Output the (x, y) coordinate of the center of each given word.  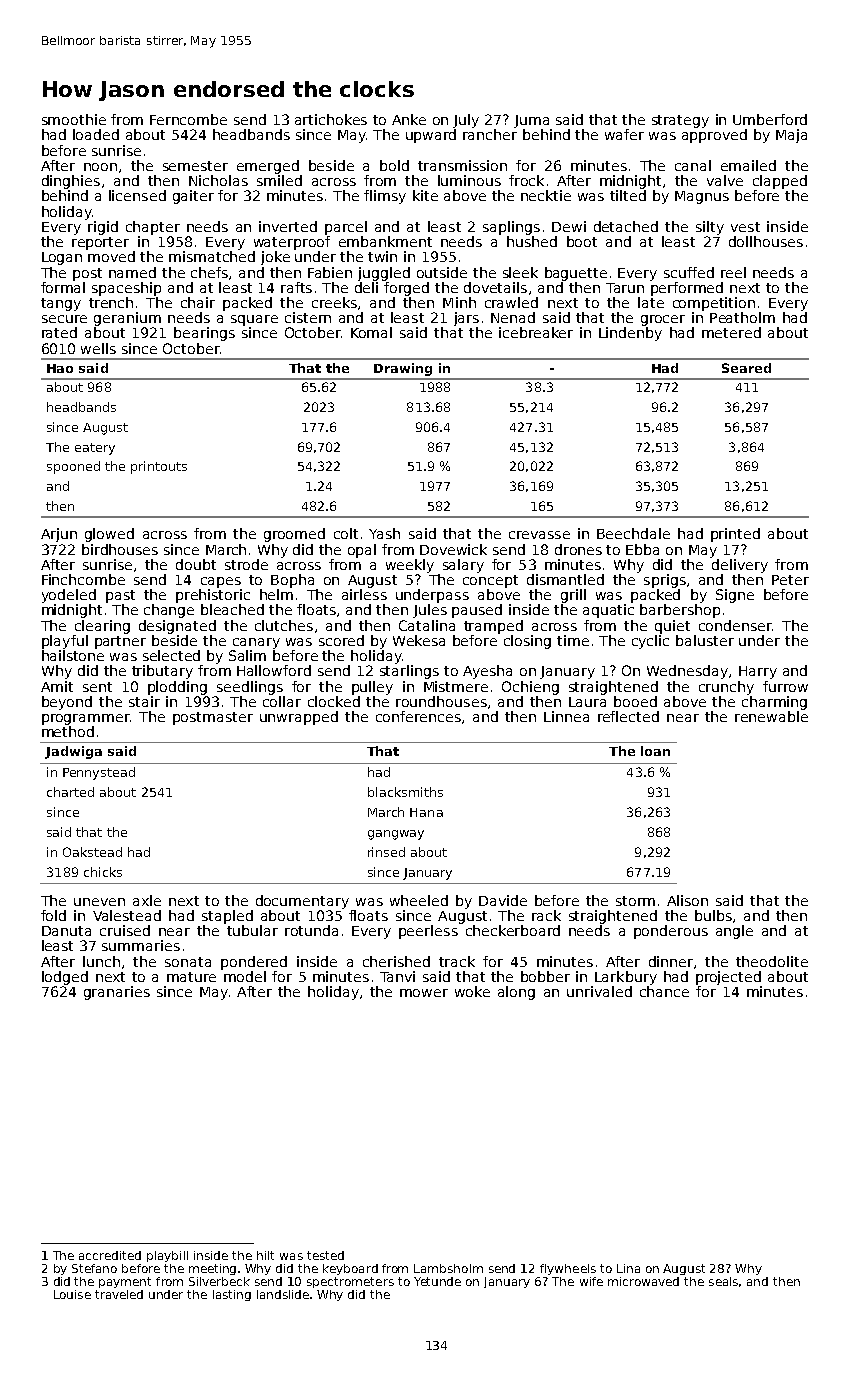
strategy (680, 121)
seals (723, 1281)
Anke (409, 119)
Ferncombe (188, 119)
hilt (265, 1255)
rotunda (311, 930)
